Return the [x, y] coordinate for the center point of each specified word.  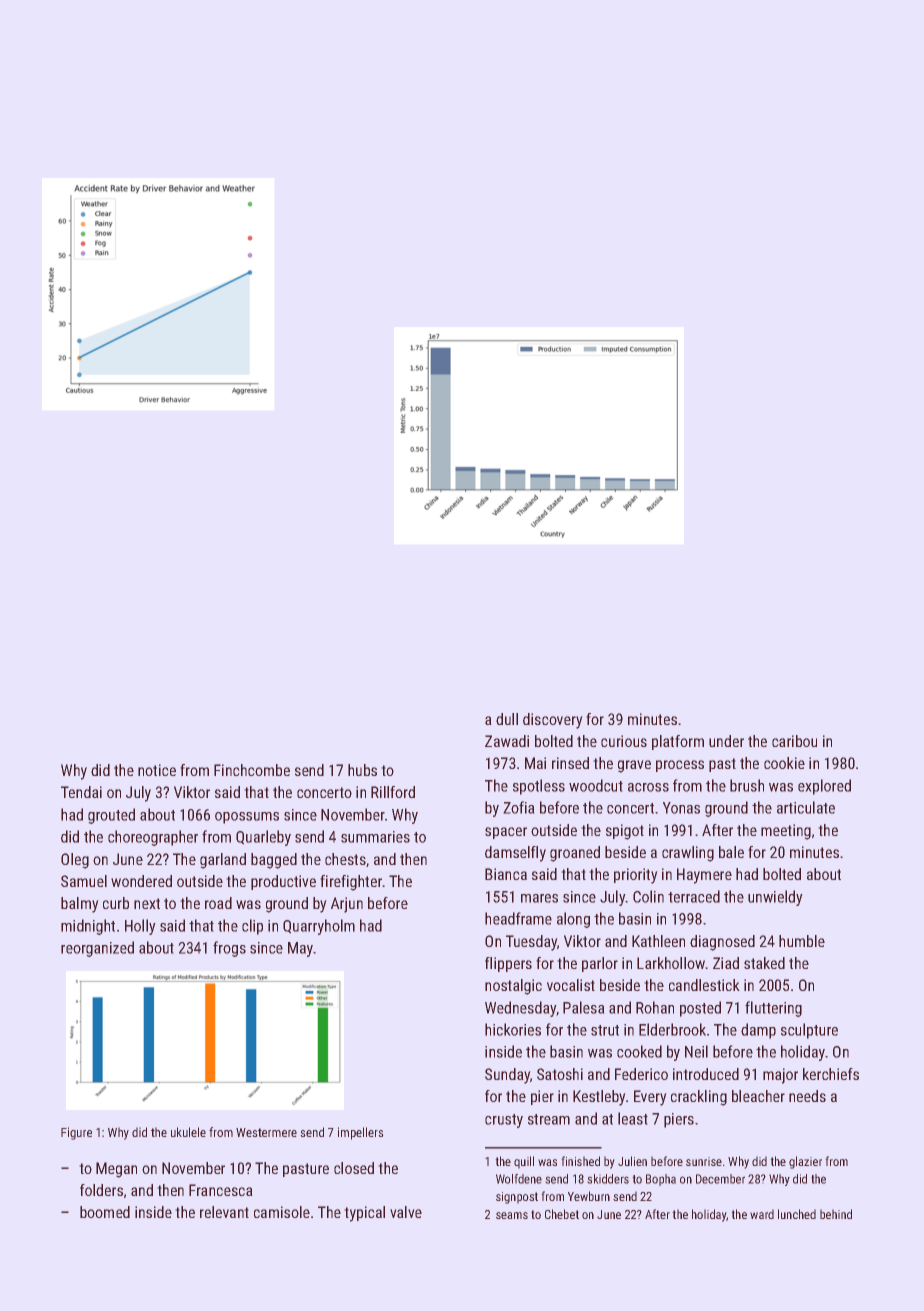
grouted [111, 816]
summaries [375, 837]
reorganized [97, 949]
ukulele [188, 1132]
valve [406, 1212]
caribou [794, 741]
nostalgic [513, 987]
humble [802, 941]
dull [507, 719]
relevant [224, 1212]
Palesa [584, 1007]
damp [758, 1031]
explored [824, 787]
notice [157, 770]
